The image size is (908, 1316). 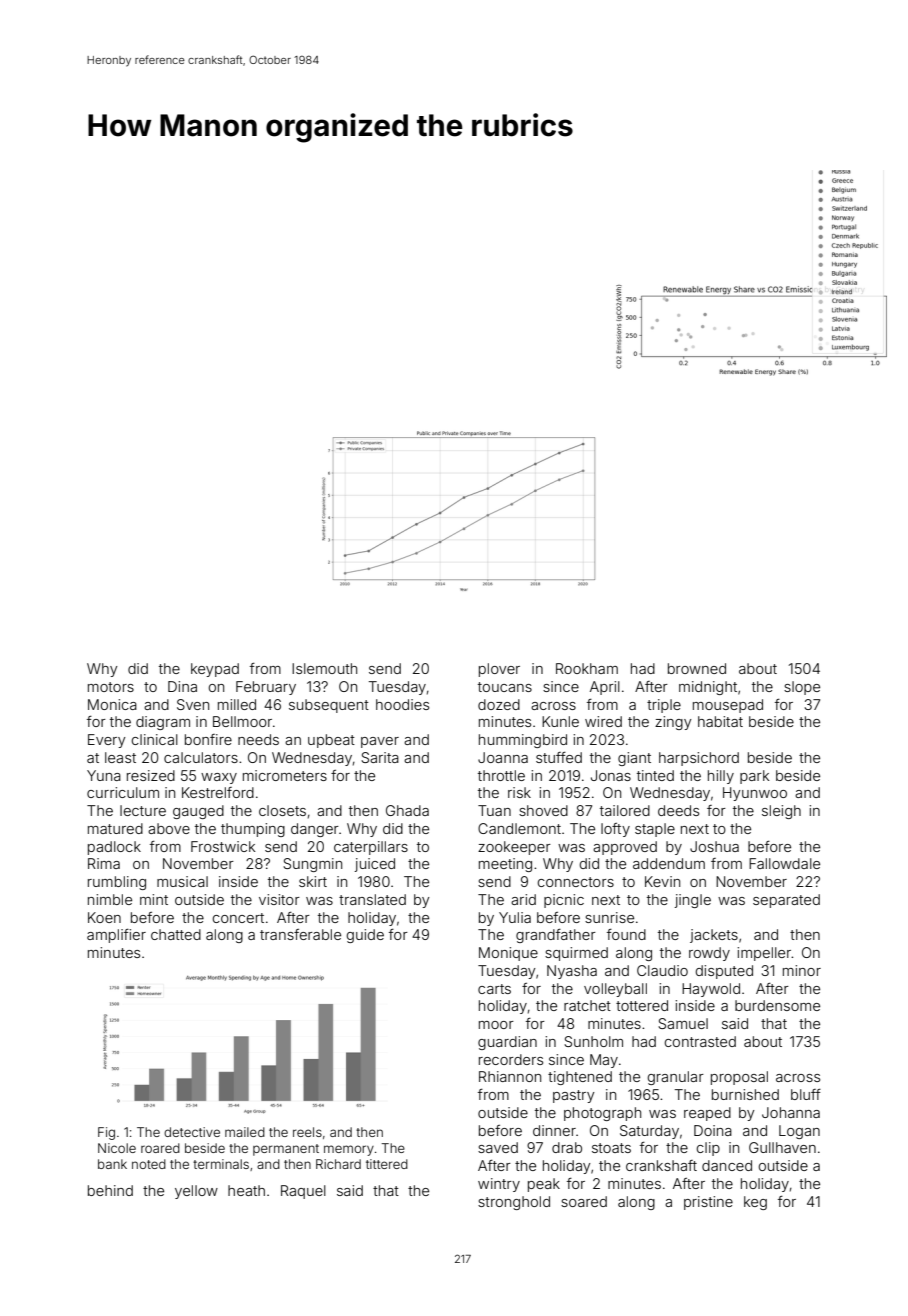 I want to click on stronghold, so click(x=514, y=1203).
